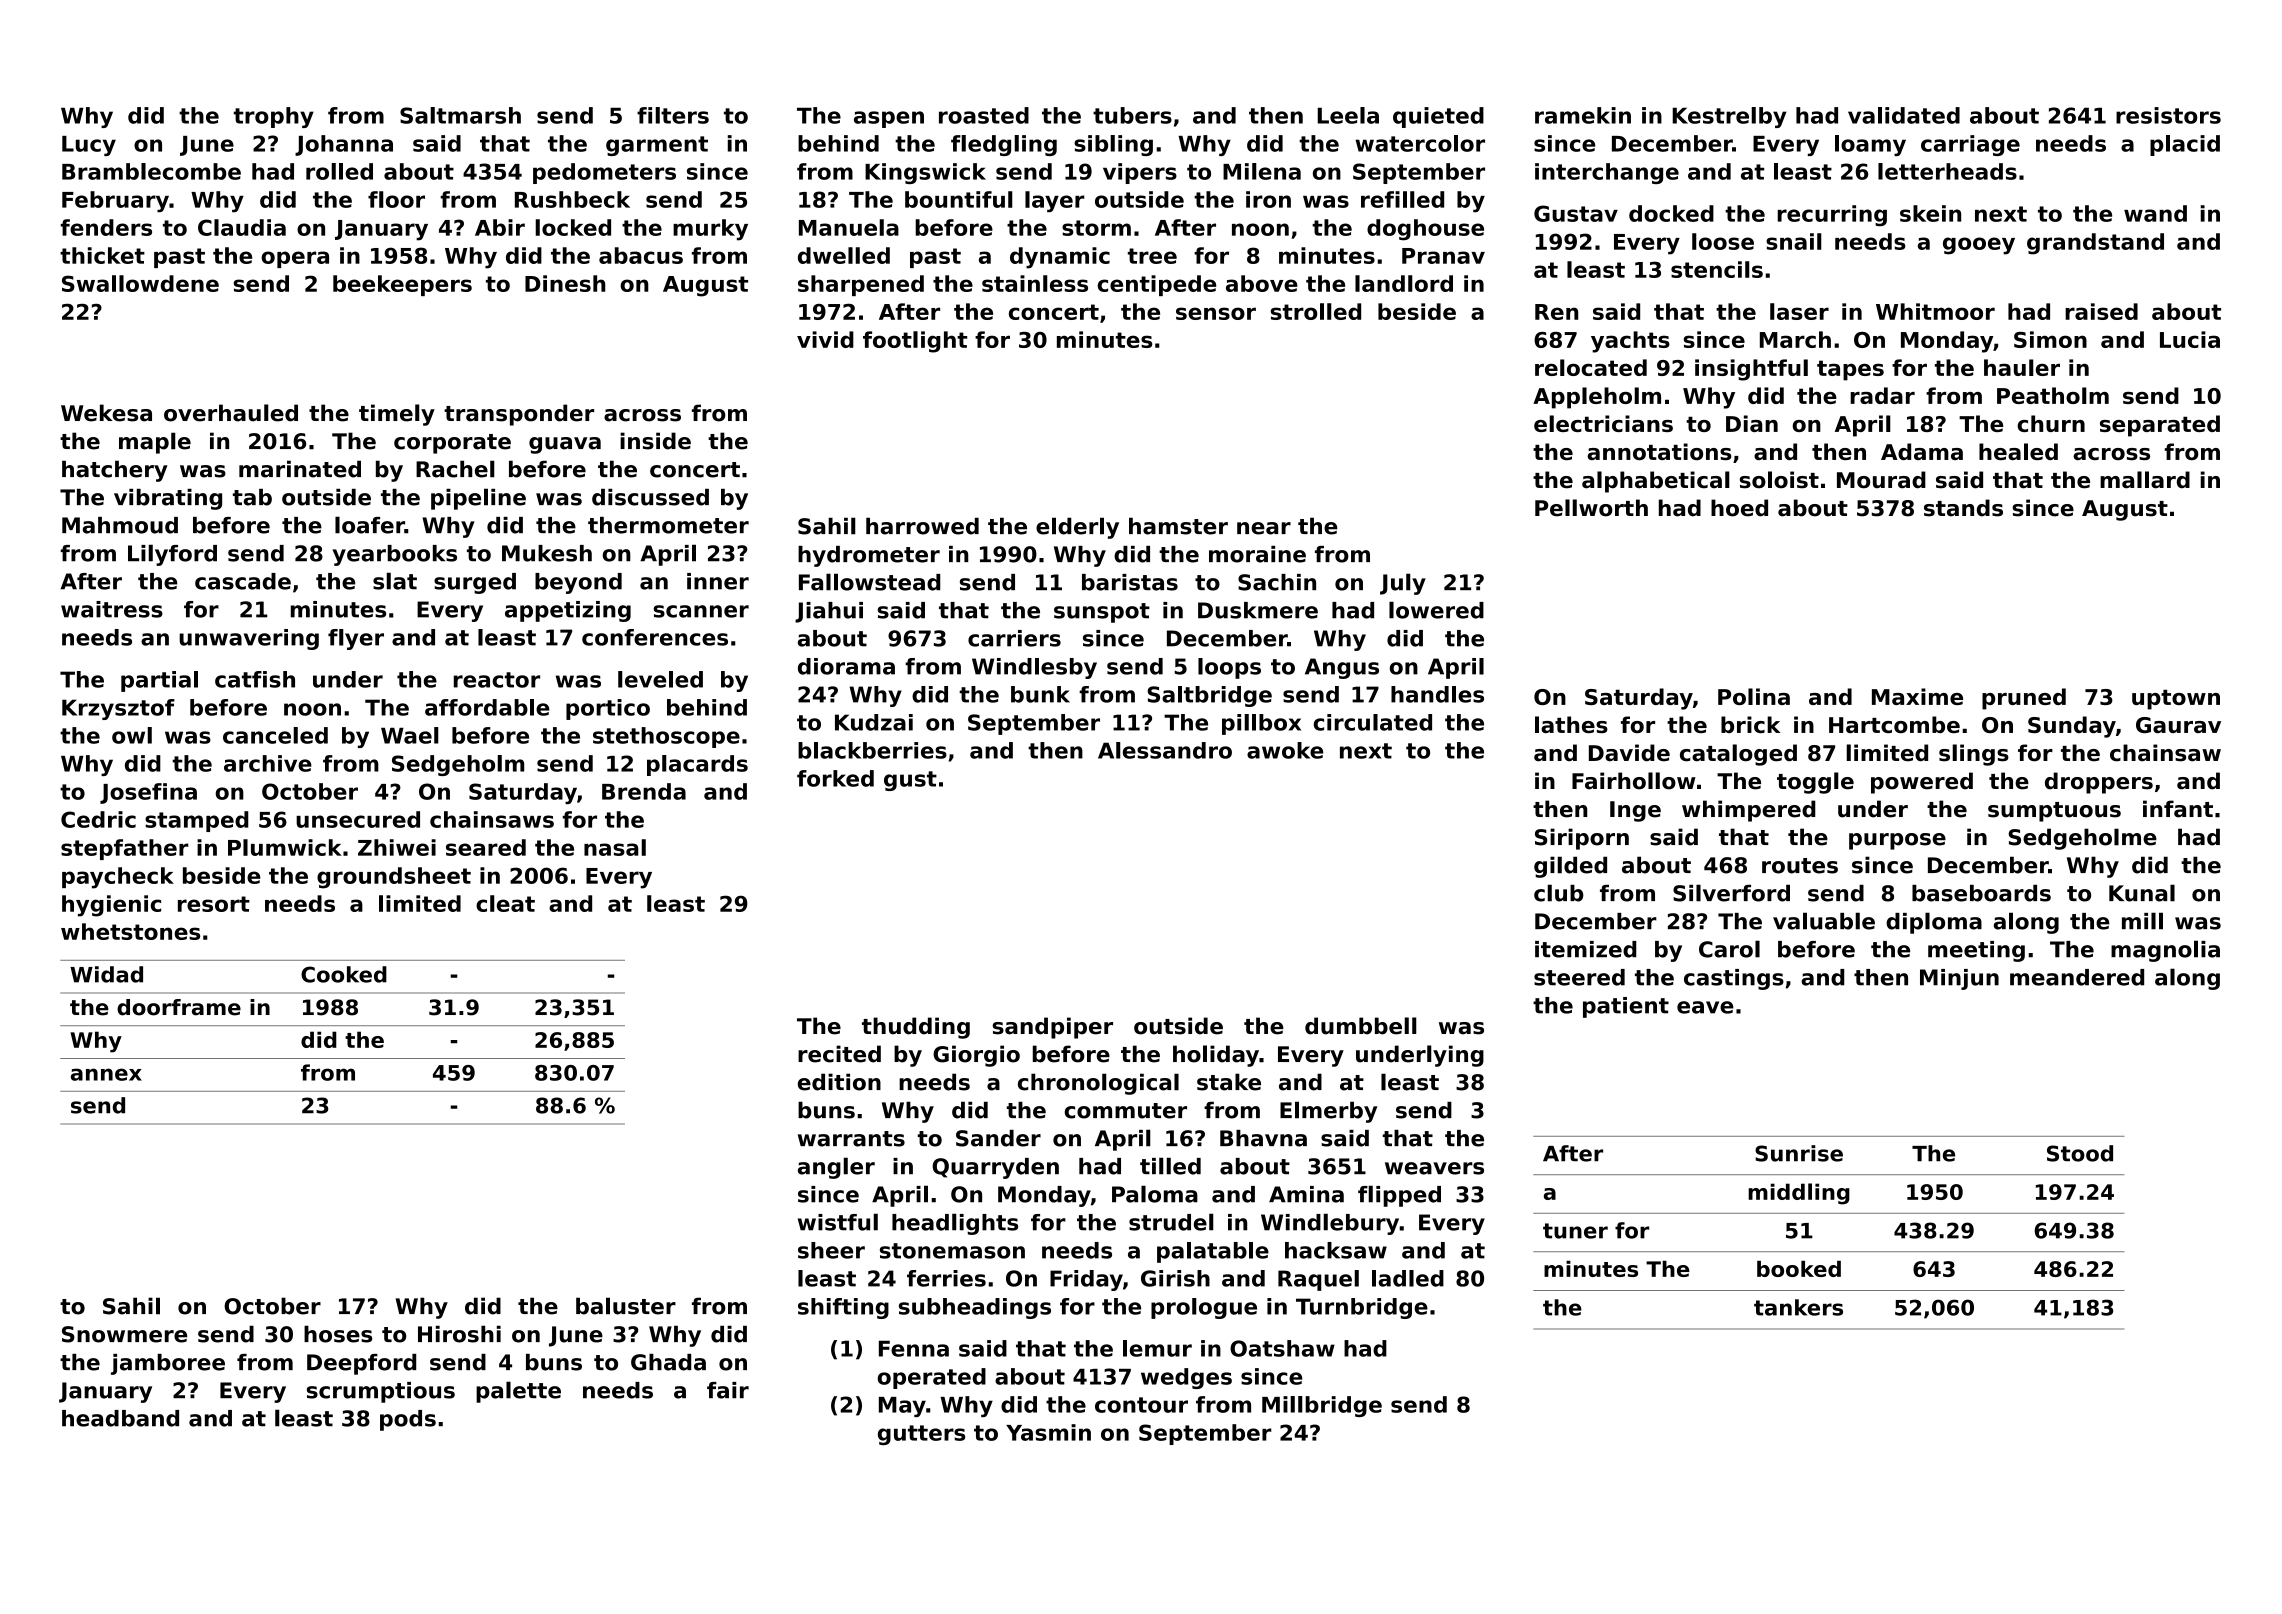  I want to click on waitress, so click(112, 609).
